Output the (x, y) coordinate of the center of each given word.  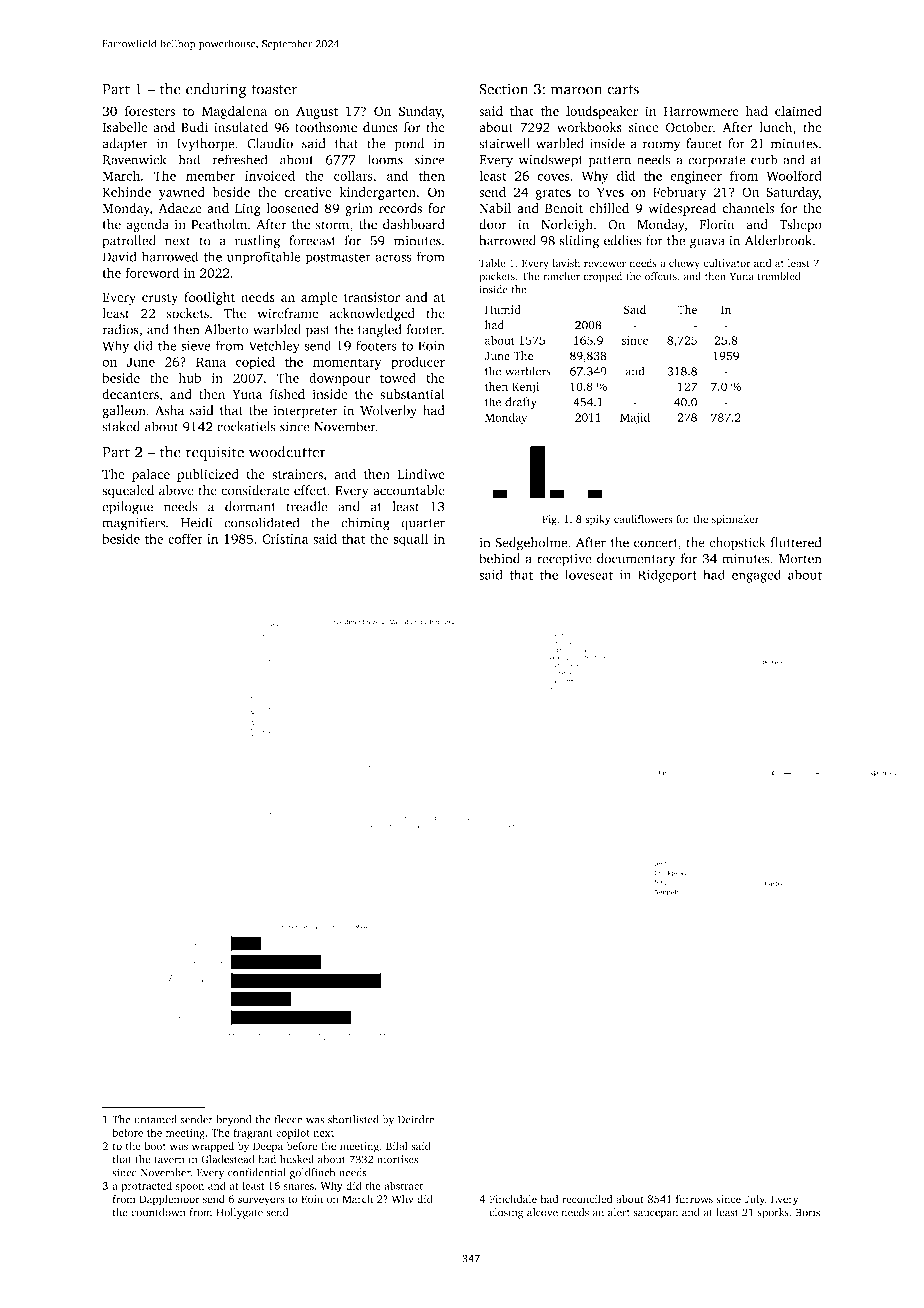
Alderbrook (778, 240)
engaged (756, 576)
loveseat (589, 574)
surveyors (261, 1201)
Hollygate (240, 1213)
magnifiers (133, 524)
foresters (150, 111)
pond (409, 145)
